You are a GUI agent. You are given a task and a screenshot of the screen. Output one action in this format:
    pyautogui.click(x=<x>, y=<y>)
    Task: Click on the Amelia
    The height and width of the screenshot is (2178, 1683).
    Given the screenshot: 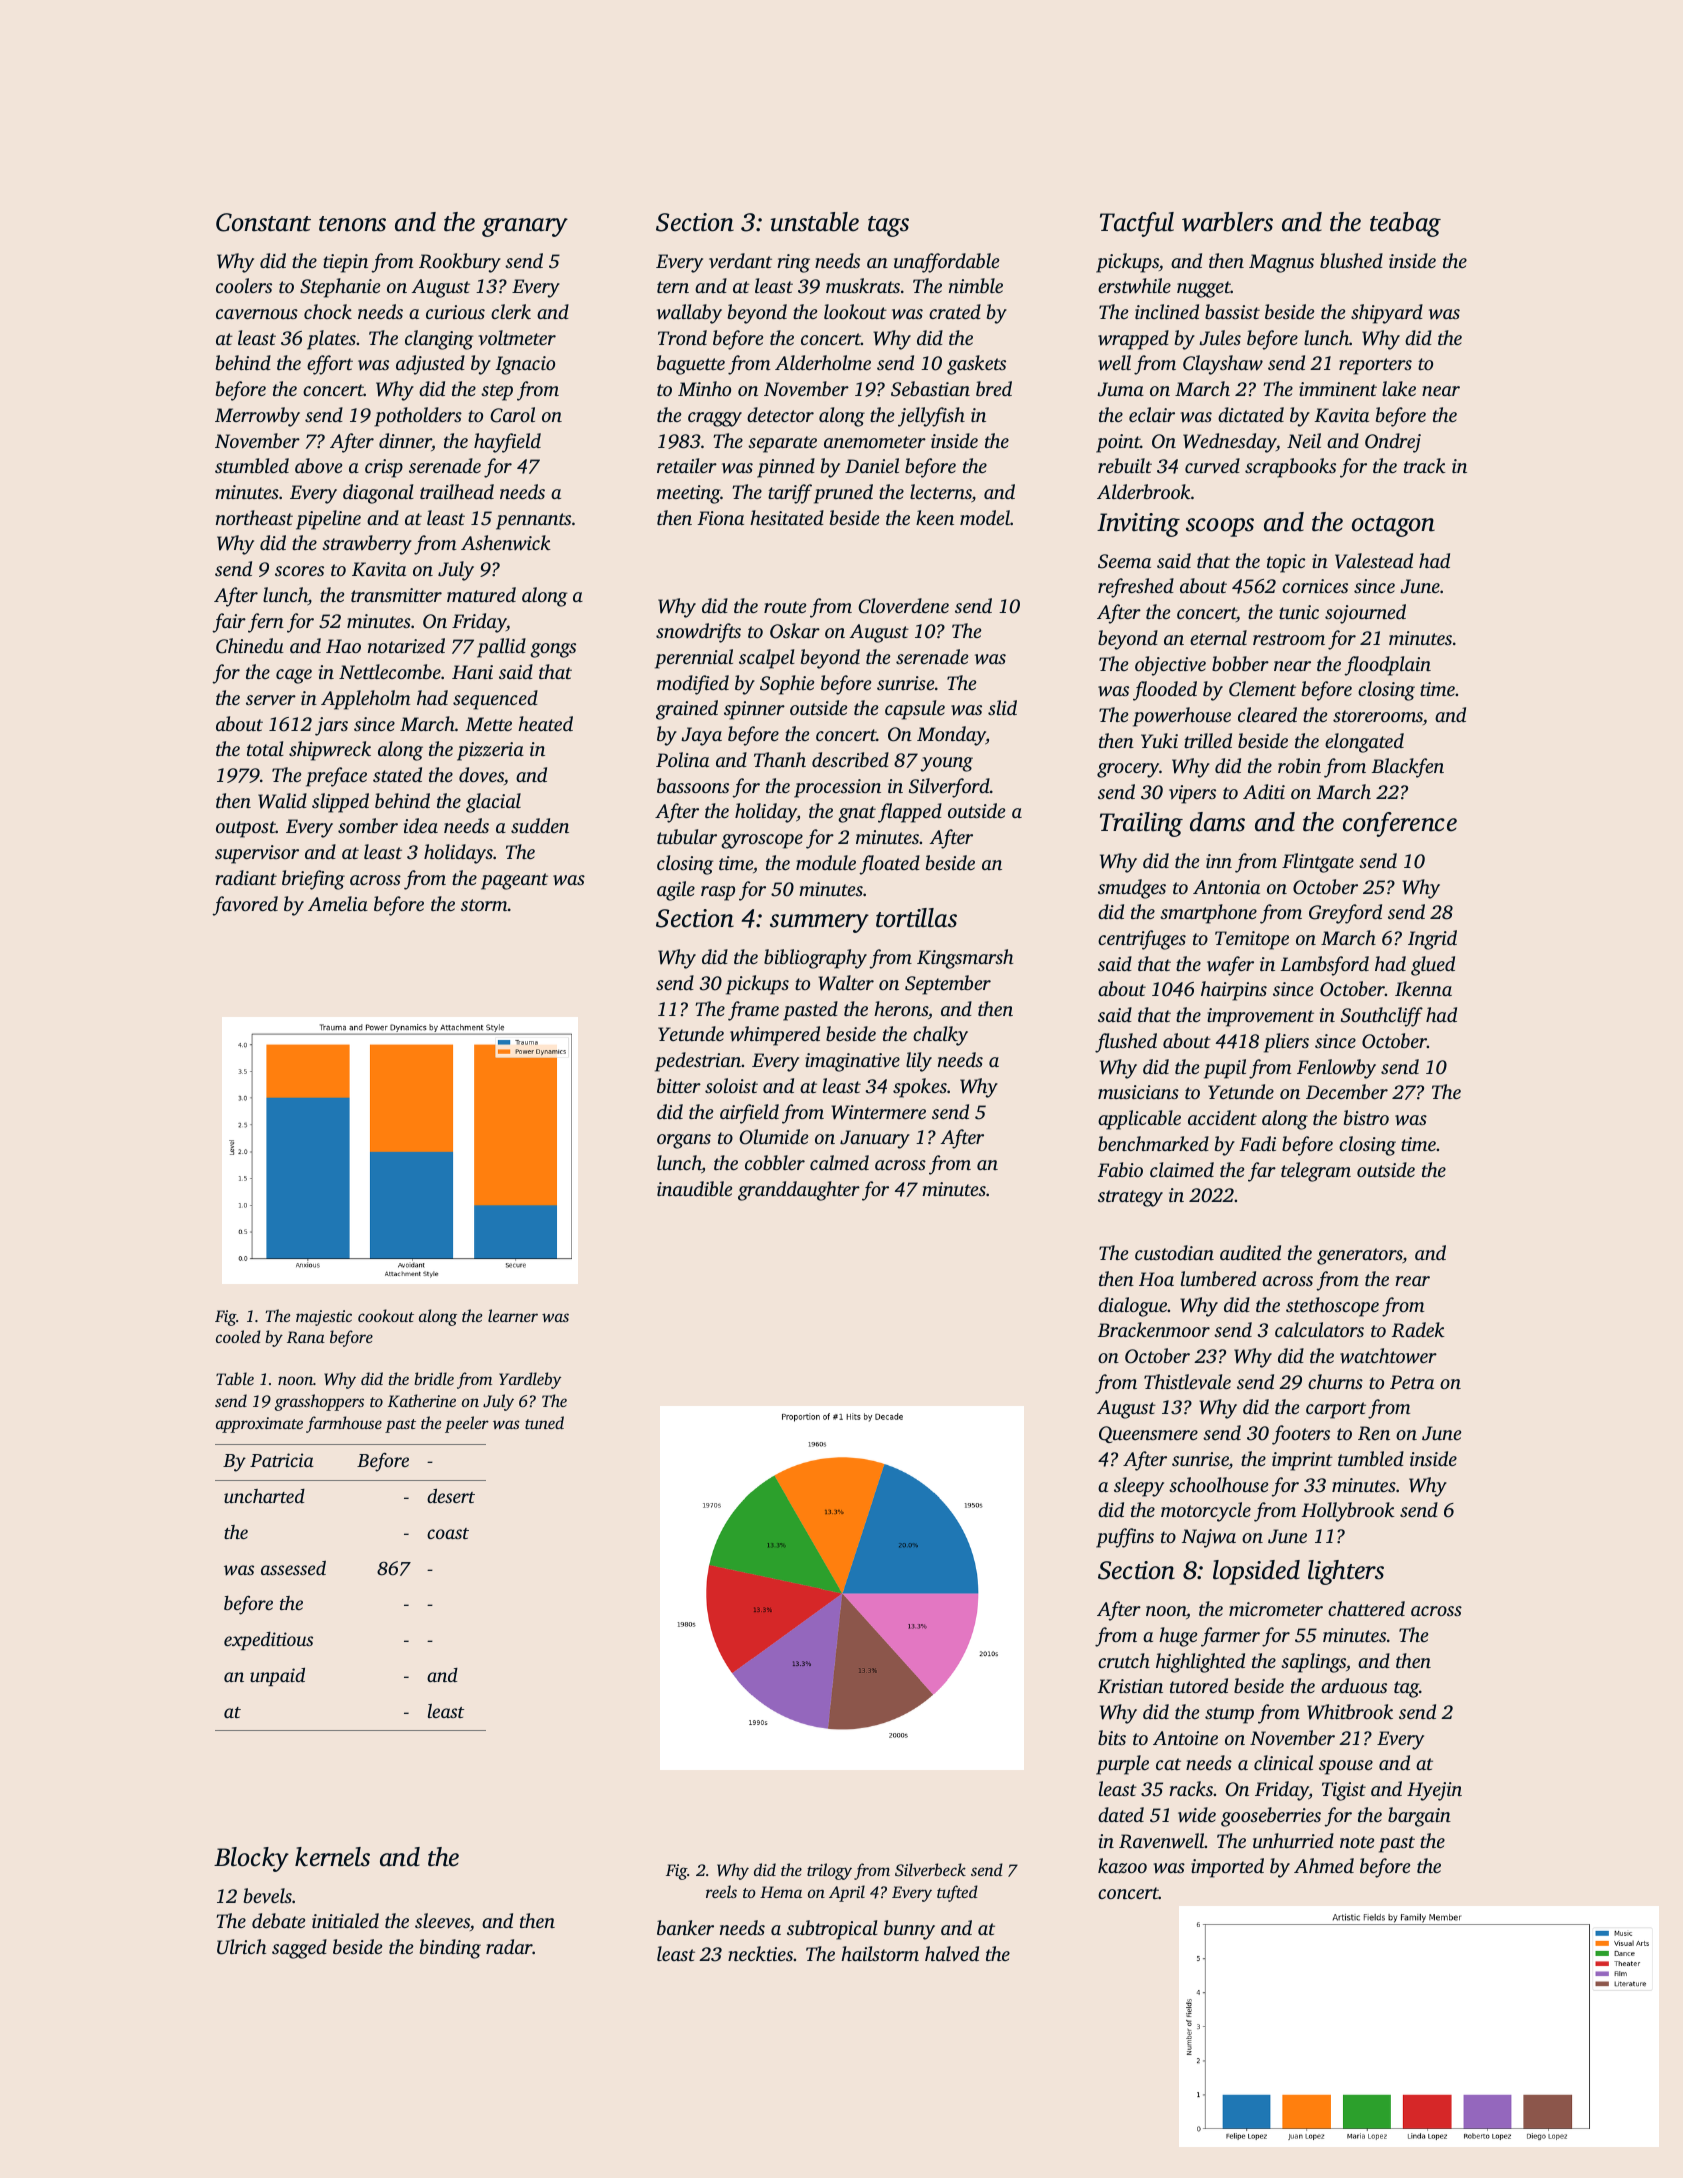 What is the action you would take?
    pyautogui.click(x=338, y=903)
